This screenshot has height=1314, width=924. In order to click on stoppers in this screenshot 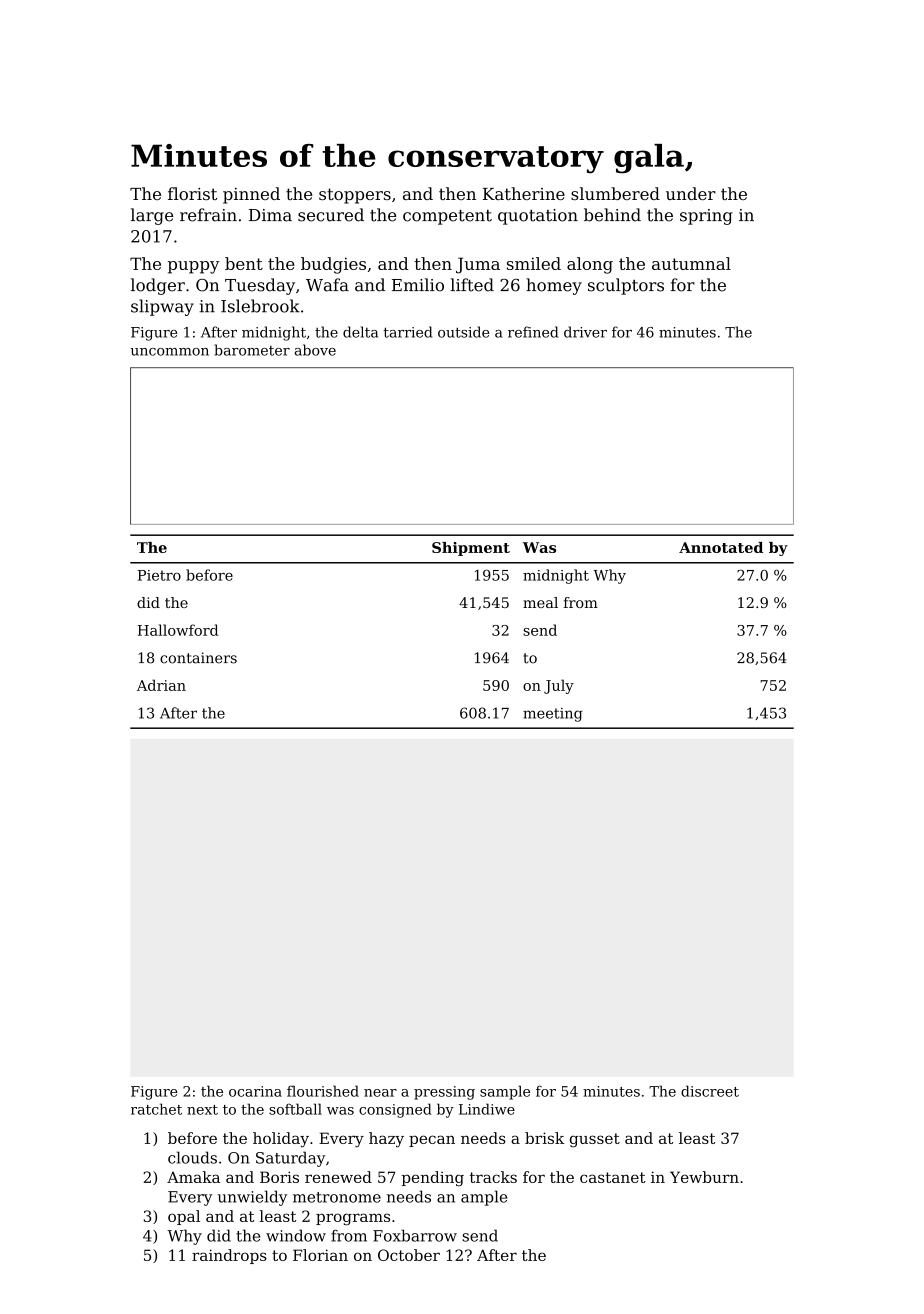, I will do `click(355, 196)`.
